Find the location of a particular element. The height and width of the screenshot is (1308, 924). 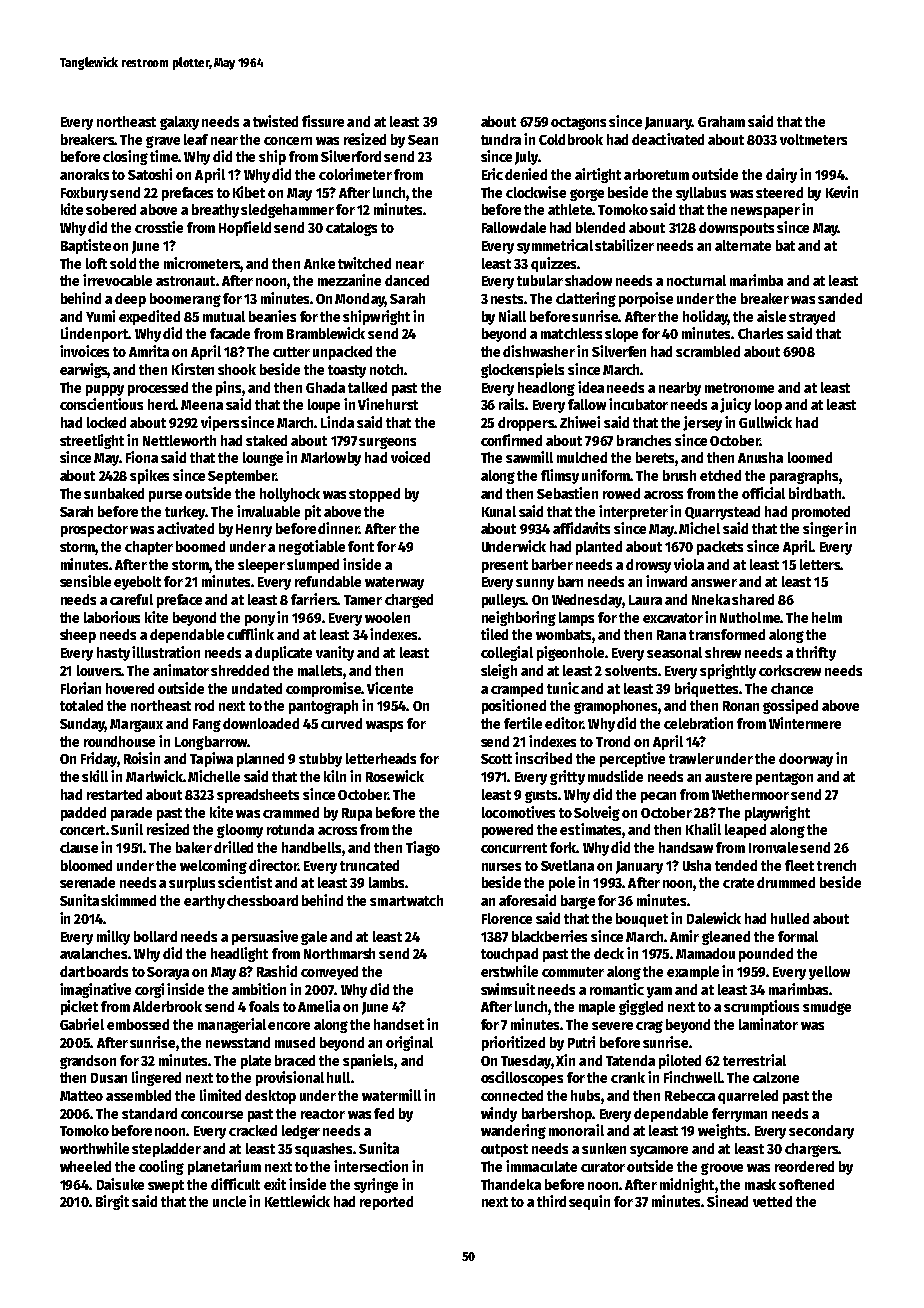

mulched is located at coordinates (582, 457).
